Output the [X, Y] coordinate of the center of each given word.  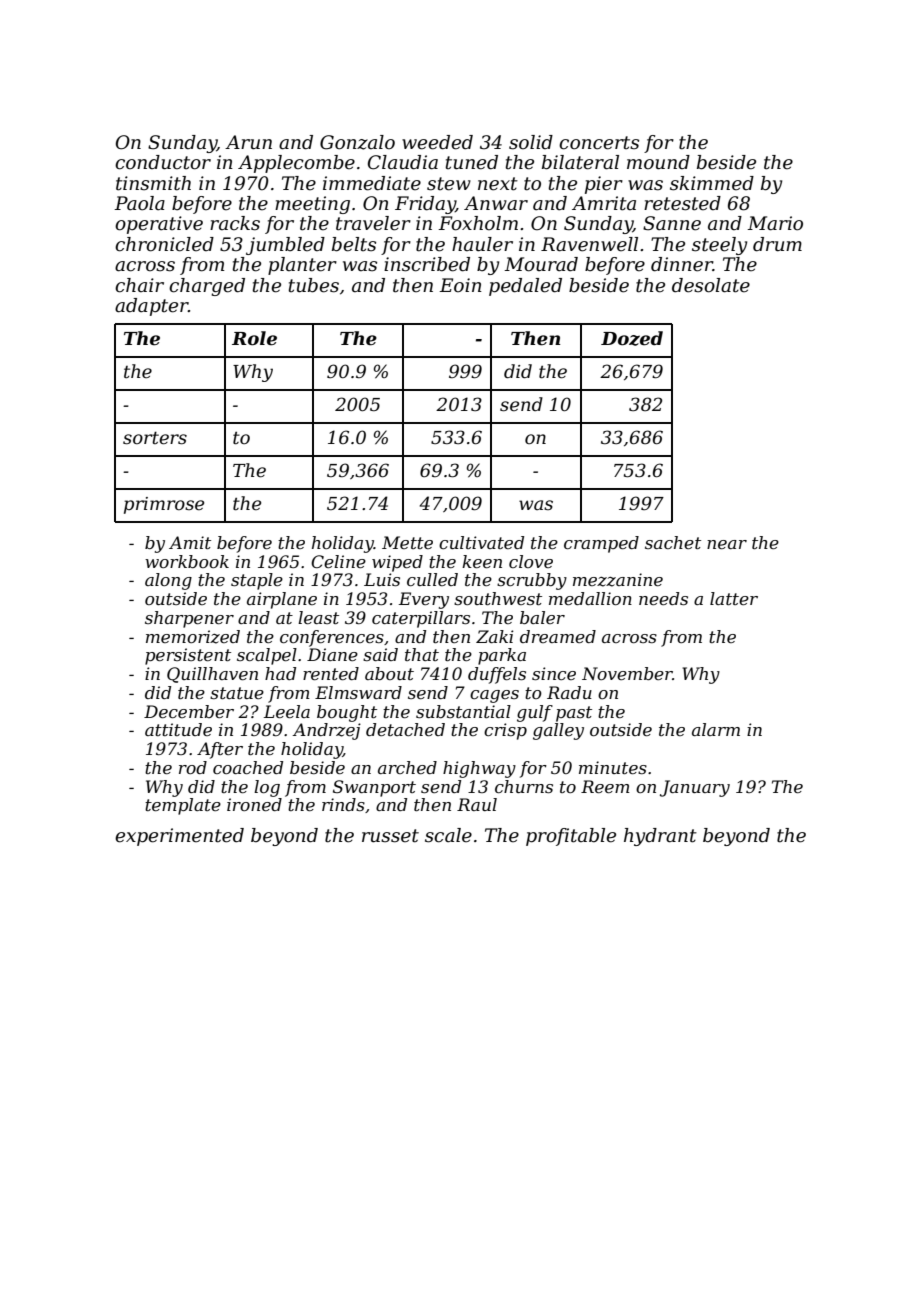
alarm [716, 729]
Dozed [632, 338]
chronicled [164, 244]
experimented [179, 837]
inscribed [427, 264]
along [168, 581]
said [380, 654]
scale [448, 835]
